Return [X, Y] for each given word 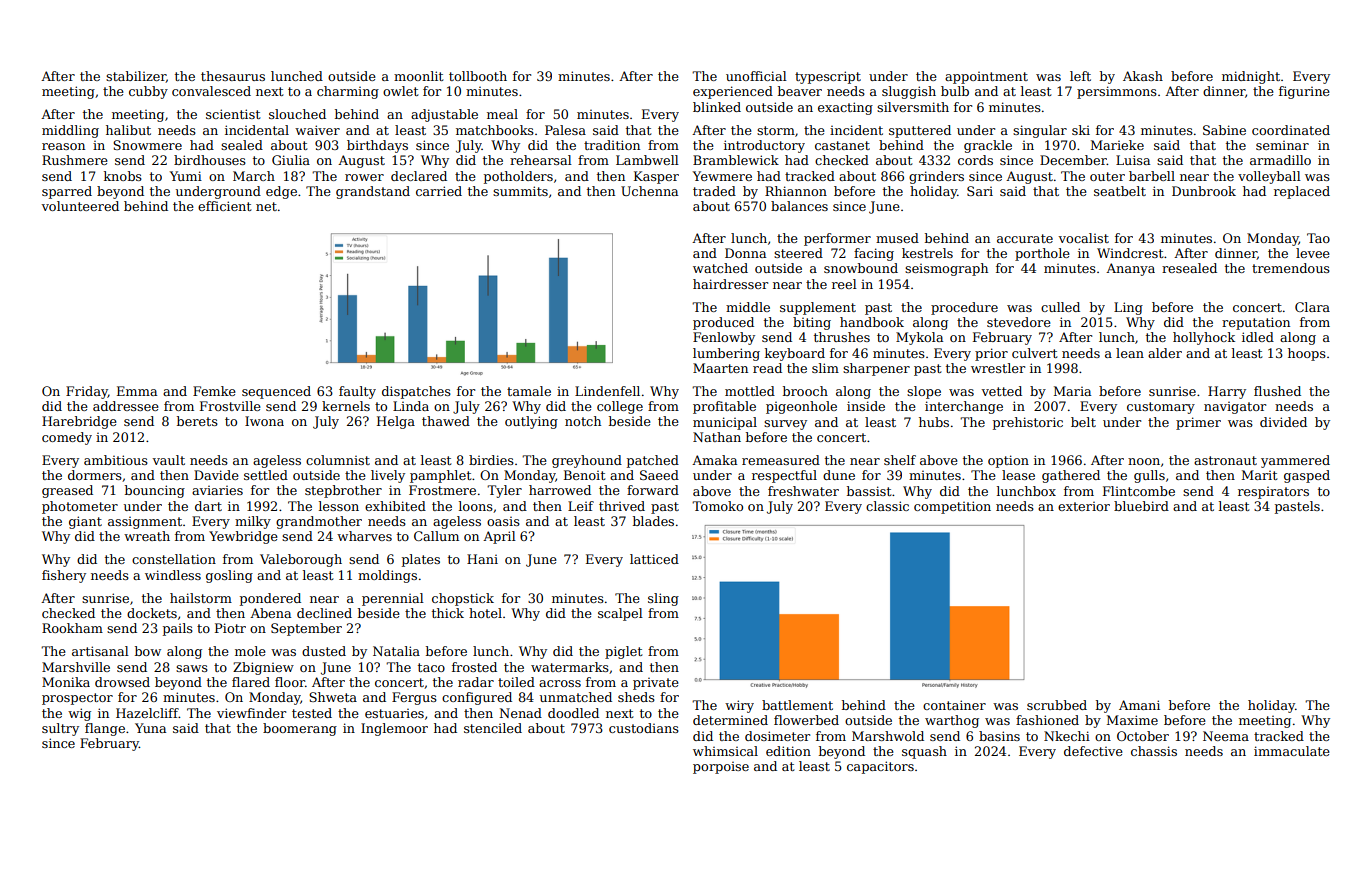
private [656, 684]
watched [720, 268]
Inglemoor [394, 729]
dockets [152, 613]
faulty [357, 392]
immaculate [1292, 751]
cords [975, 160]
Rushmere [75, 160]
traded [714, 191]
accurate [1025, 238]
